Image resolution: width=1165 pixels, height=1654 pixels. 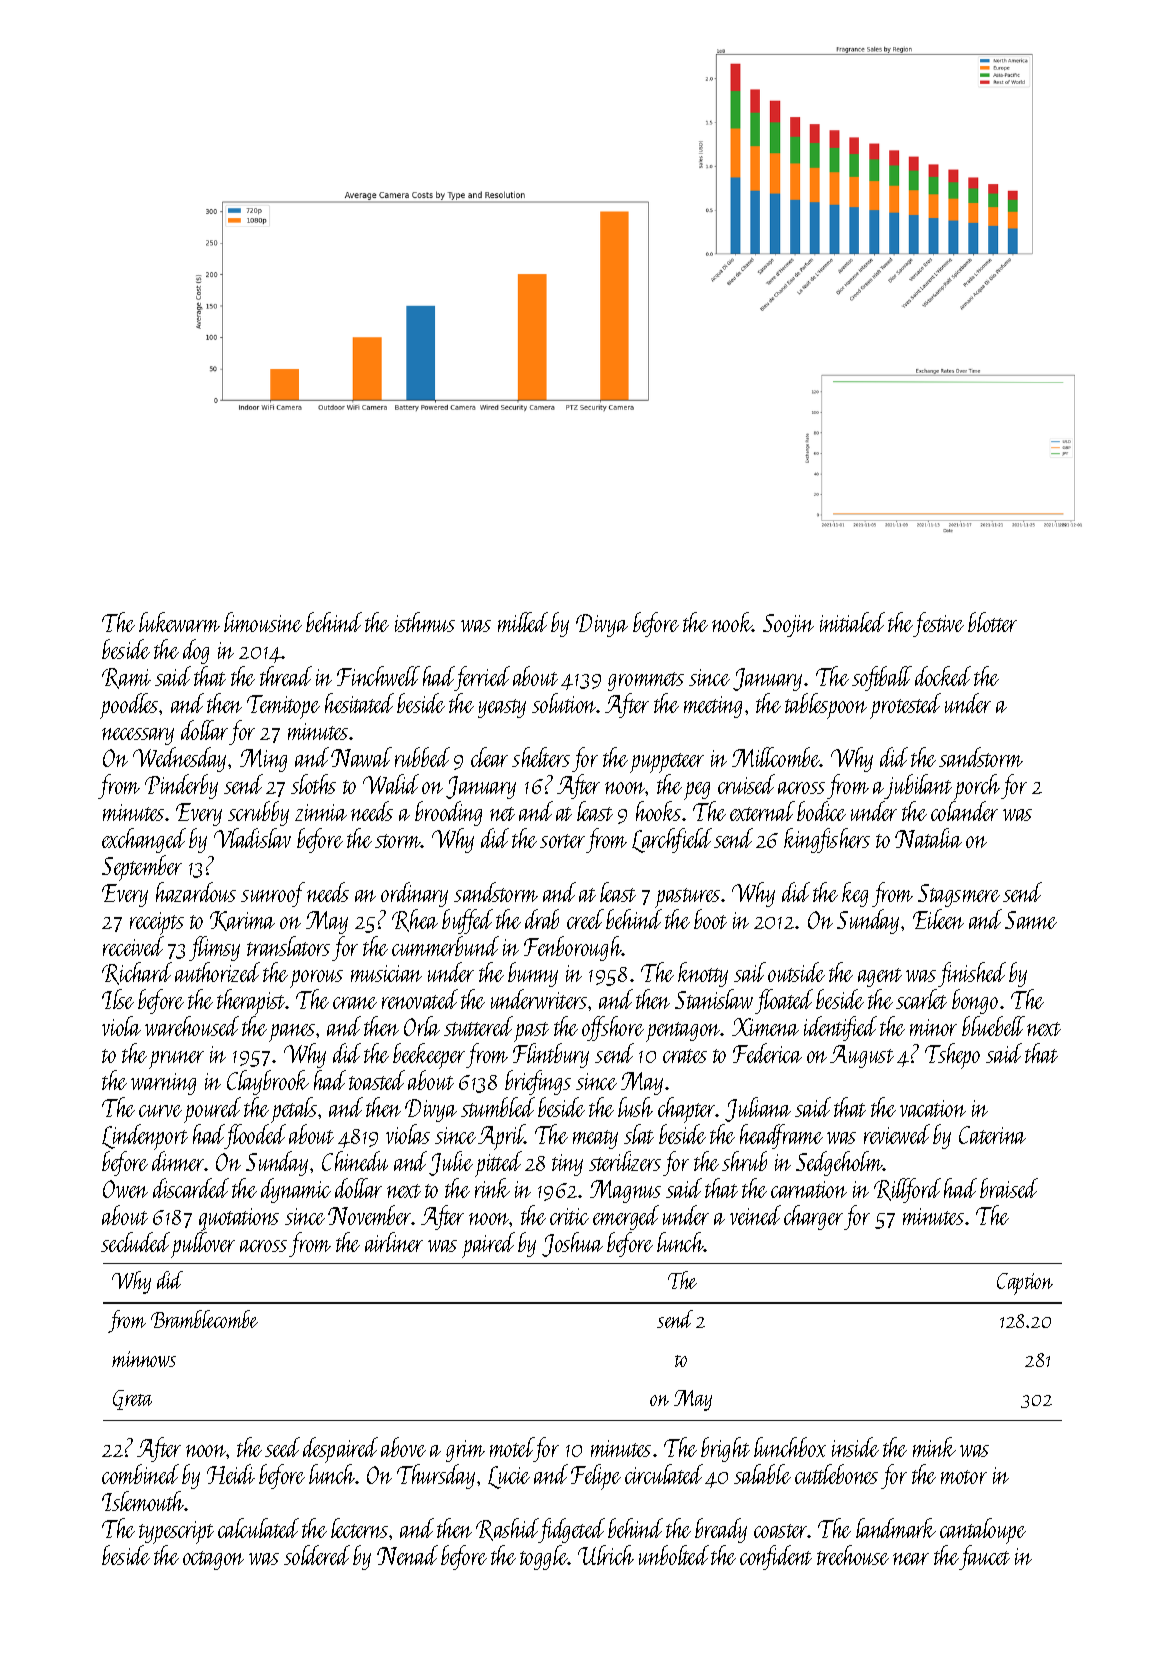 What do you see at coordinates (687, 1110) in the page?
I see `chapter` at bounding box center [687, 1110].
